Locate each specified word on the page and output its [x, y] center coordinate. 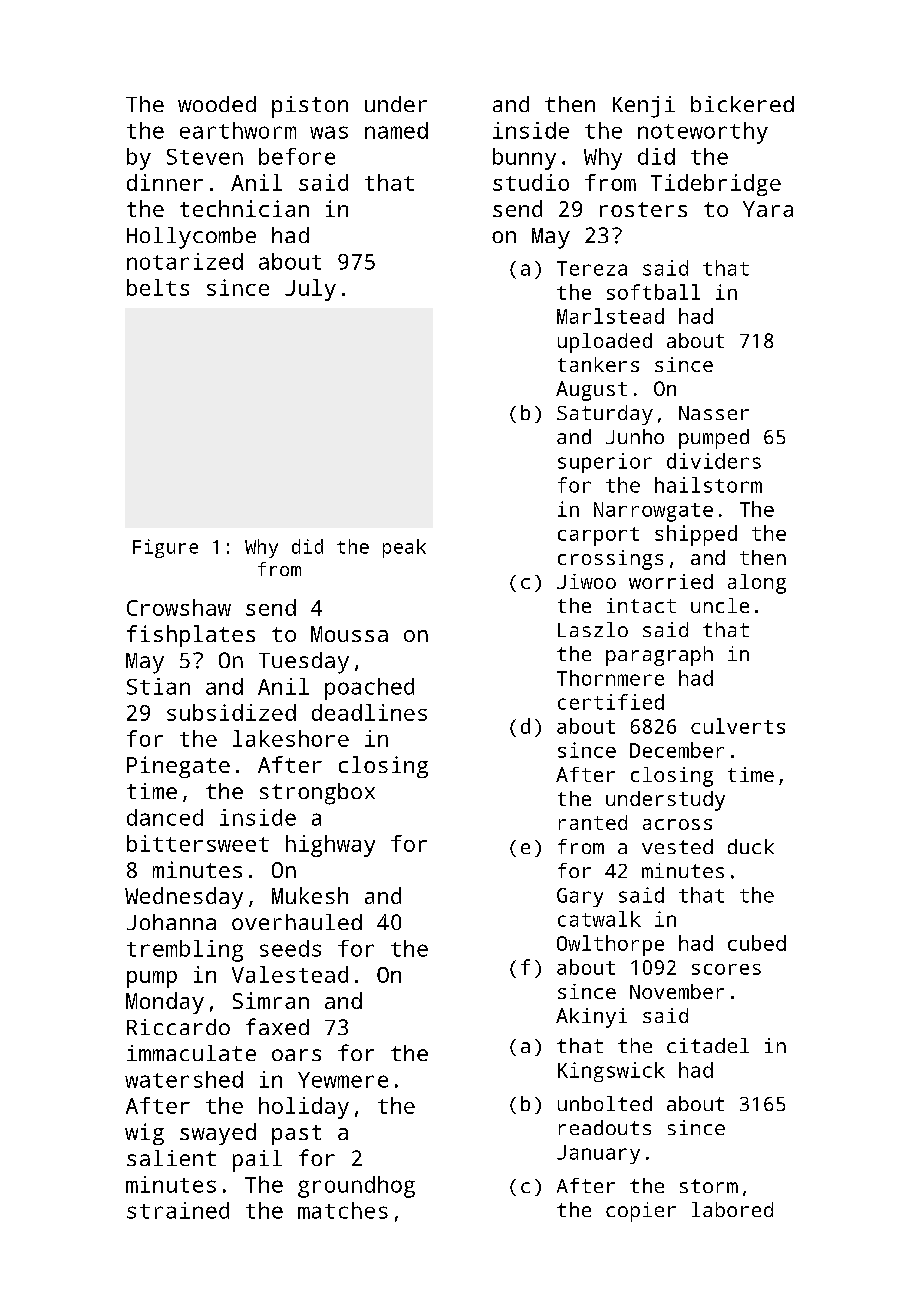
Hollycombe [191, 238]
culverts [738, 726]
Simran [271, 1000]
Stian [158, 686]
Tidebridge [716, 185]
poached [369, 689]
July [310, 290]
